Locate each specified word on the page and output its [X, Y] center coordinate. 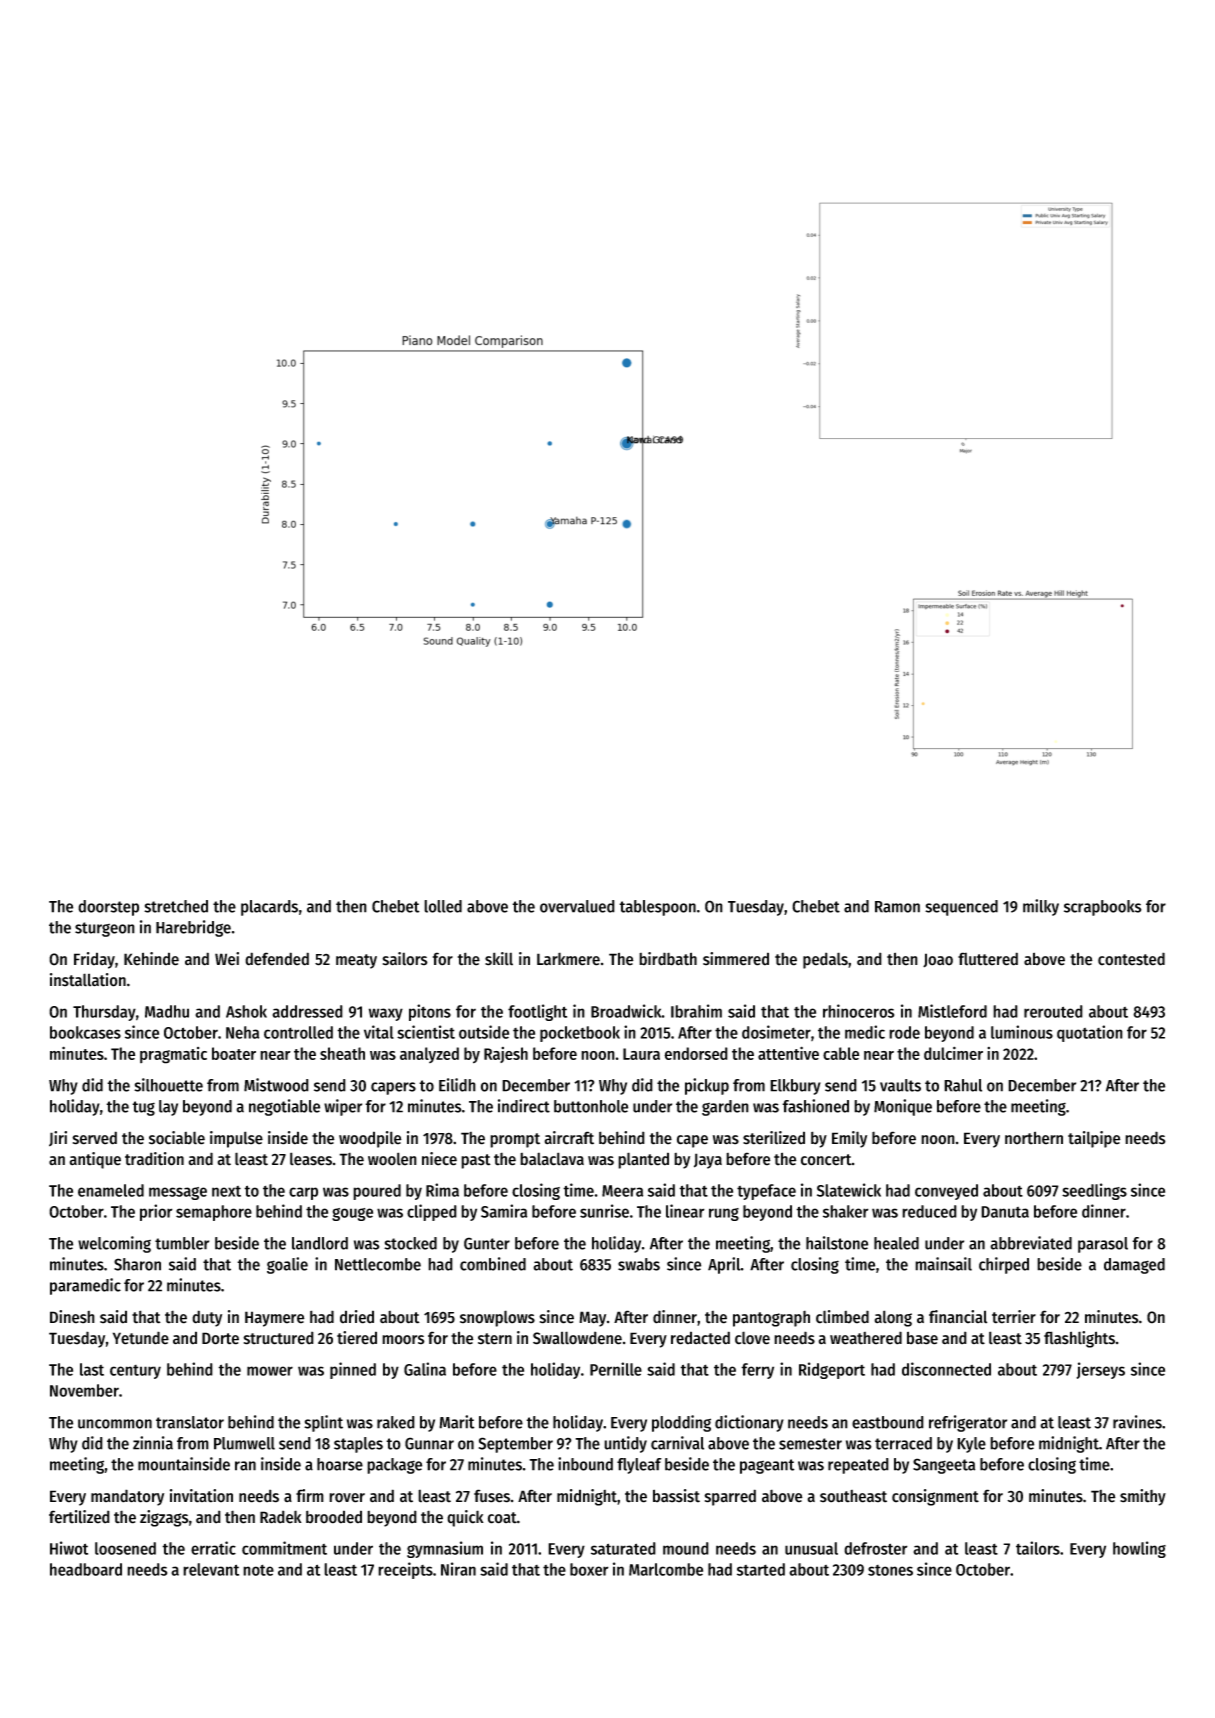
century [135, 1372]
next [226, 1191]
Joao [938, 960]
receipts [405, 1570]
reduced [929, 1211]
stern [495, 1339]
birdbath [668, 959]
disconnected [946, 1369]
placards [269, 908]
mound [686, 1548]
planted [643, 1160]
